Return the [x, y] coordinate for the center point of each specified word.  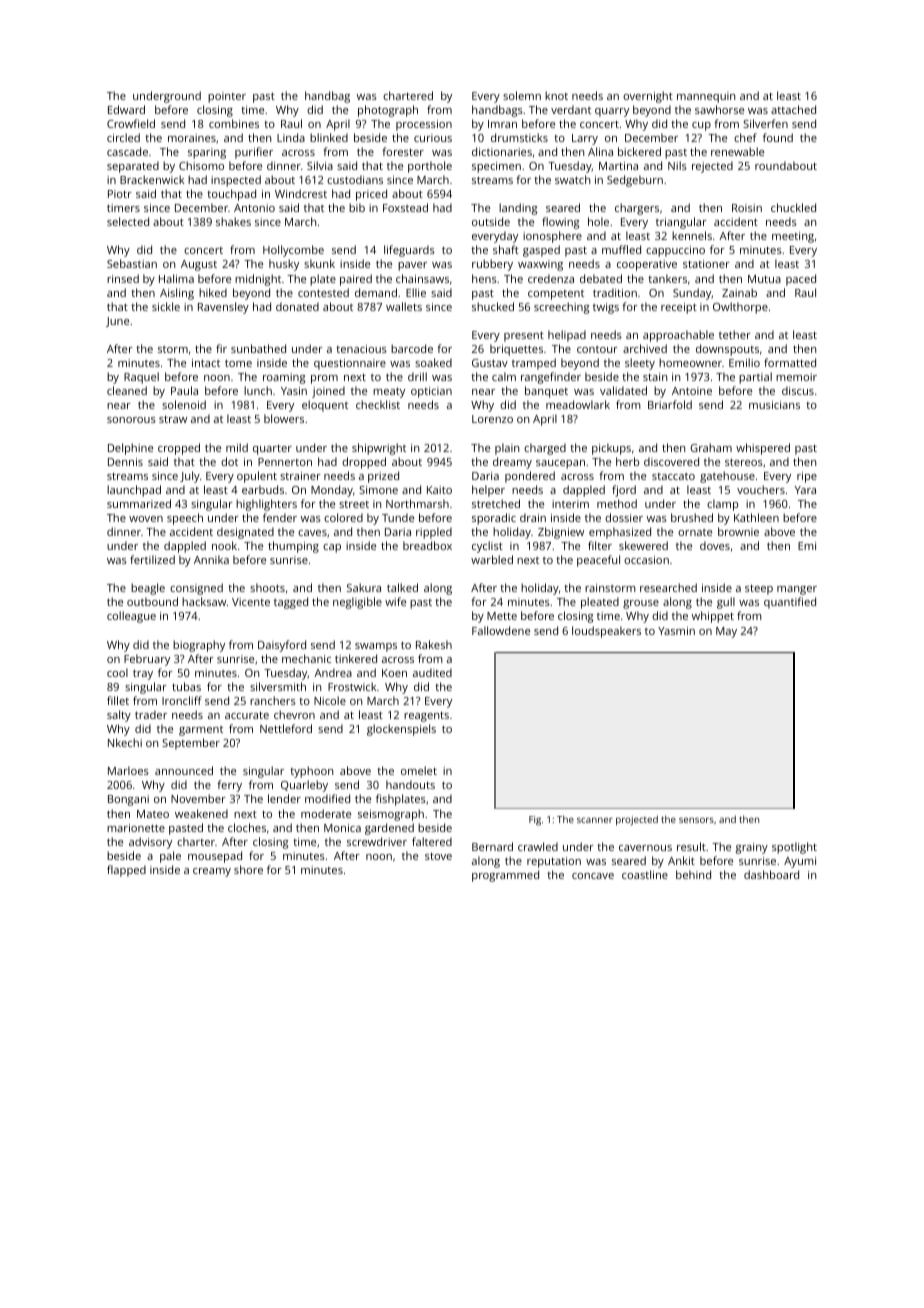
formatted [790, 362]
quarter [272, 449]
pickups [611, 449]
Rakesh [434, 644]
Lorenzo [492, 419]
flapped [126, 871]
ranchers [273, 700]
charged [545, 449]
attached [793, 109]
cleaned [127, 390]
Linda [291, 137]
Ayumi [800, 862]
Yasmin [676, 631]
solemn [522, 95]
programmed [505, 876]
